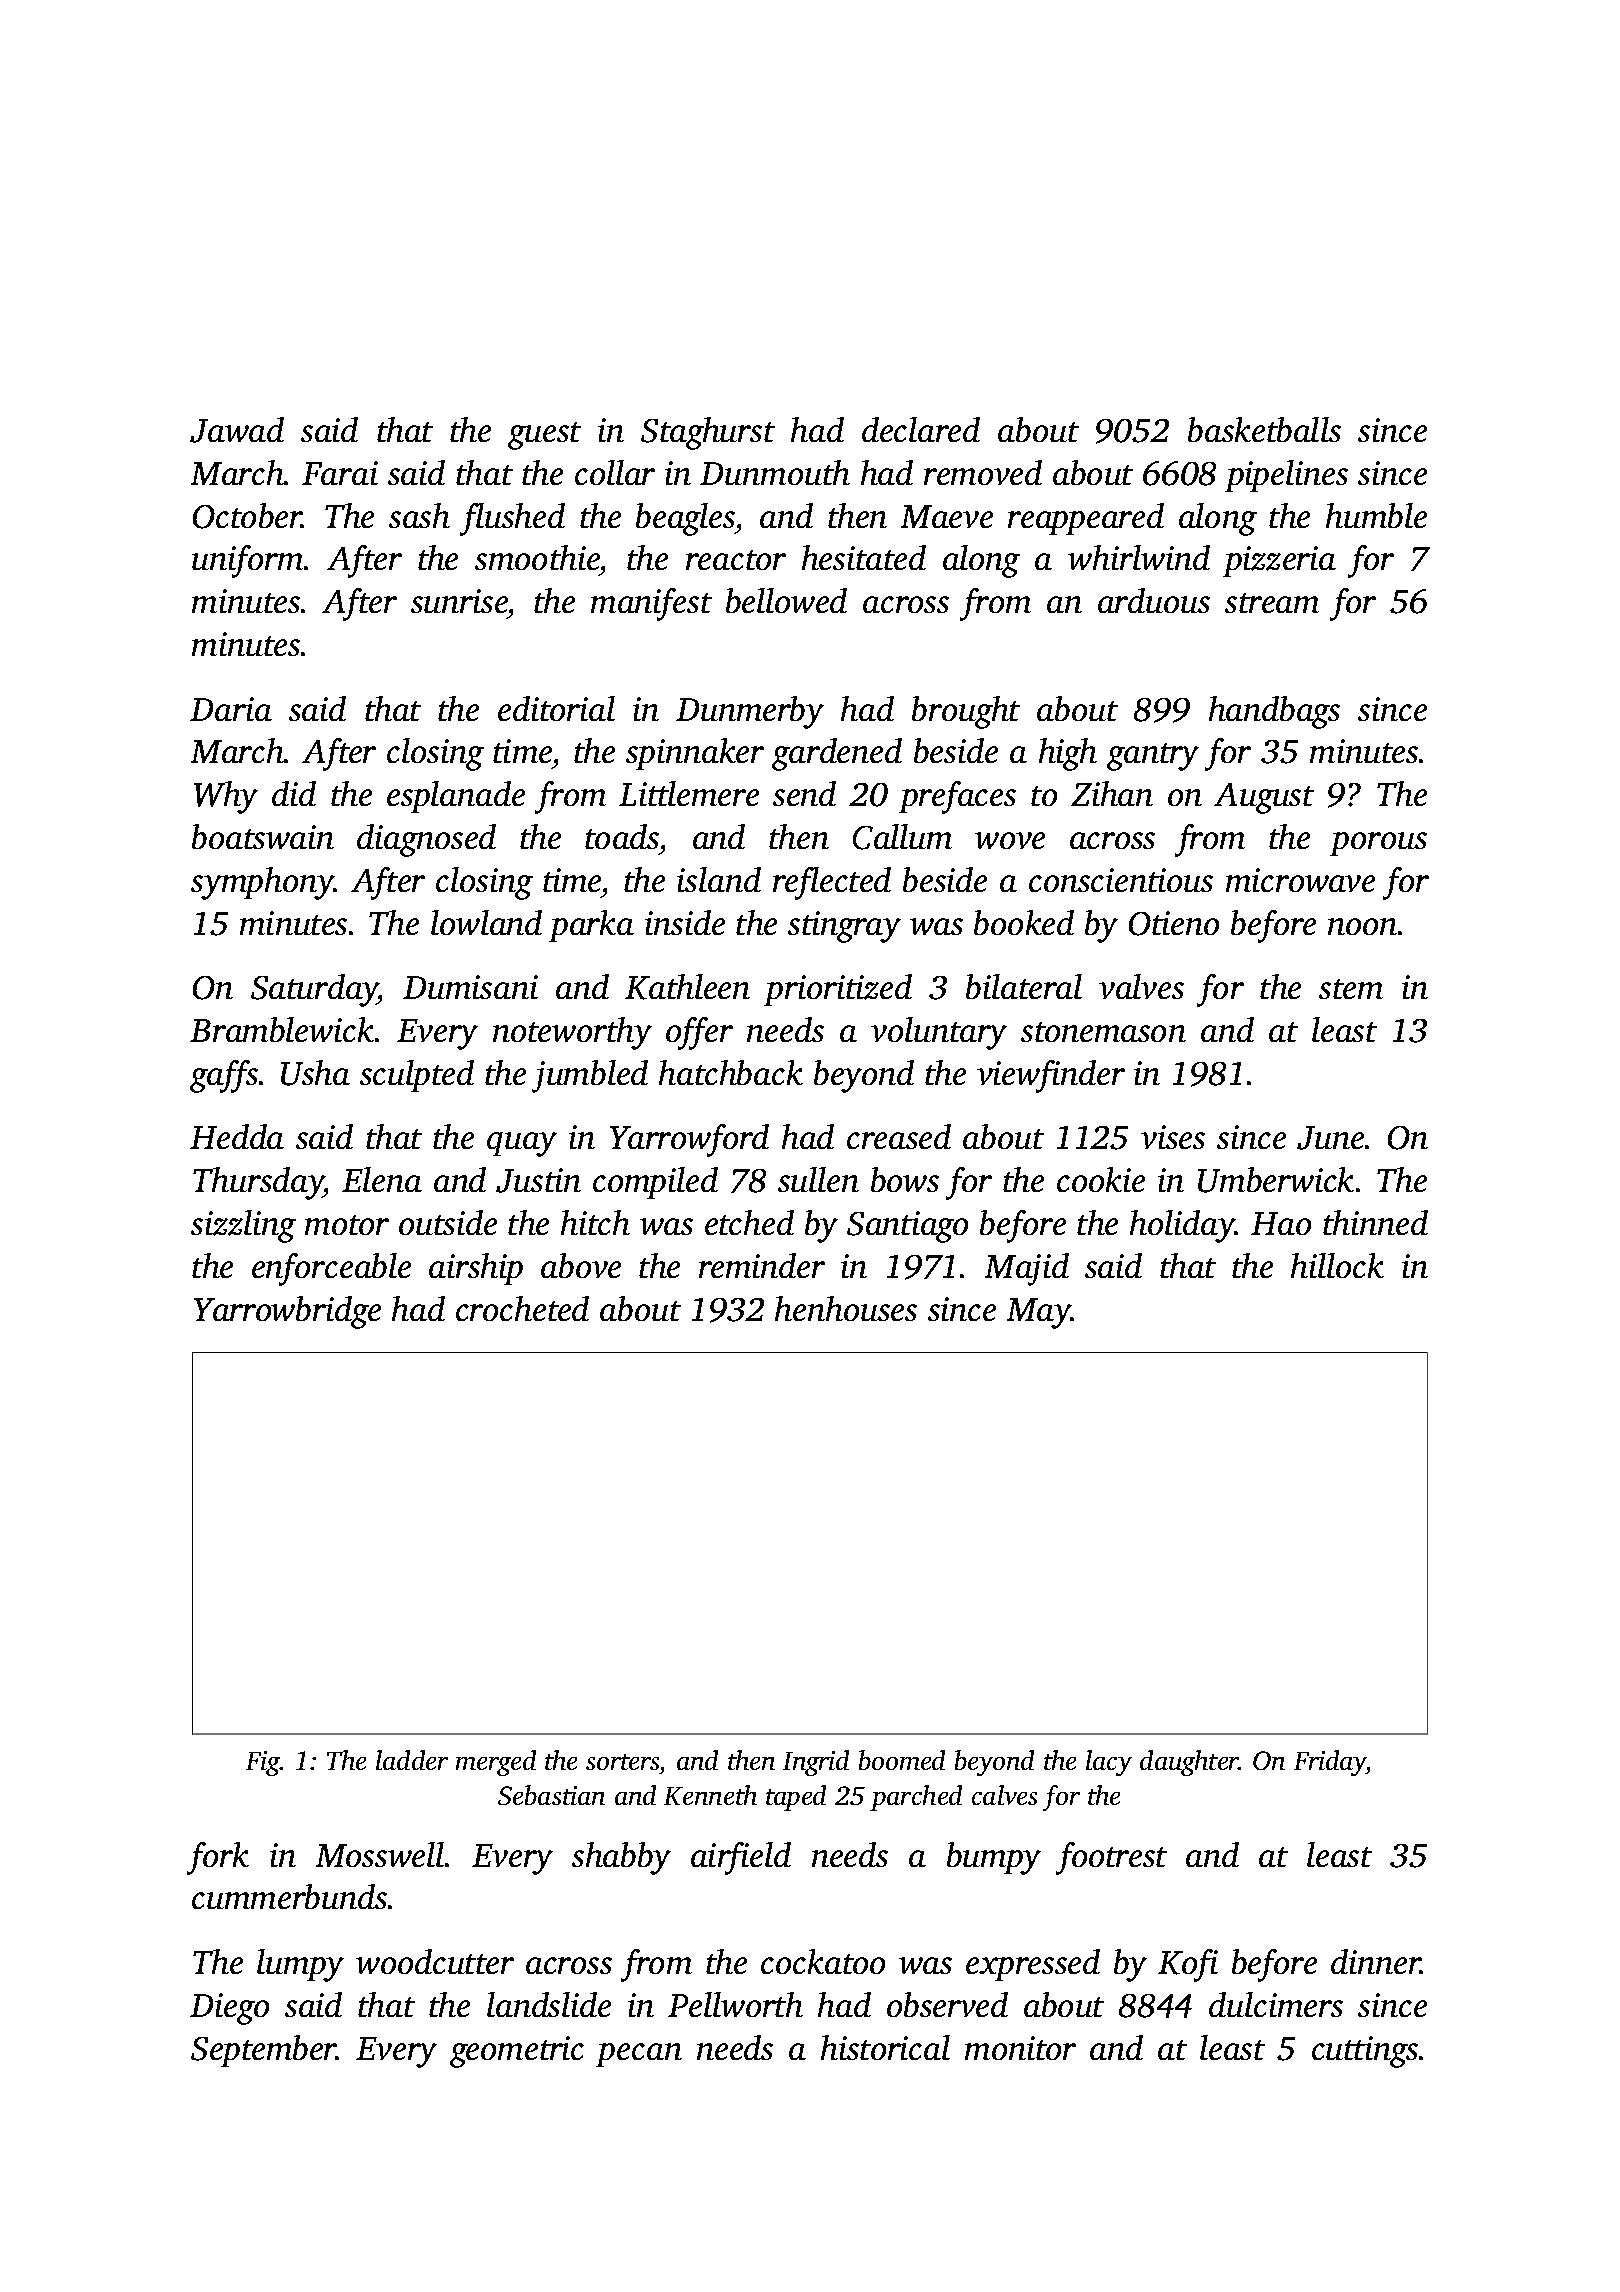  What do you see at coordinates (1188, 1965) in the screenshot?
I see `Kofi` at bounding box center [1188, 1965].
